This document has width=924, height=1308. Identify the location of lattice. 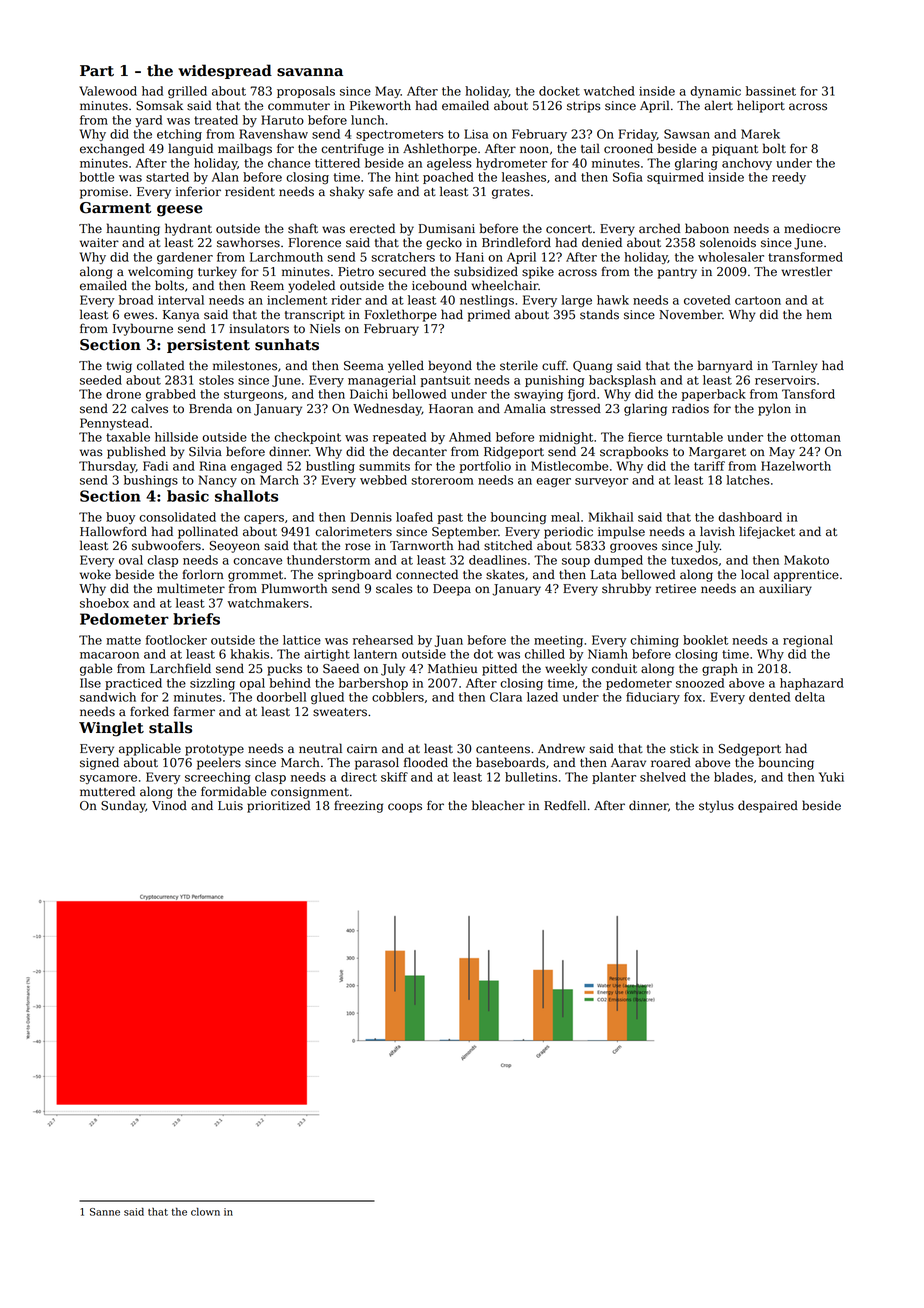
(302, 640).
